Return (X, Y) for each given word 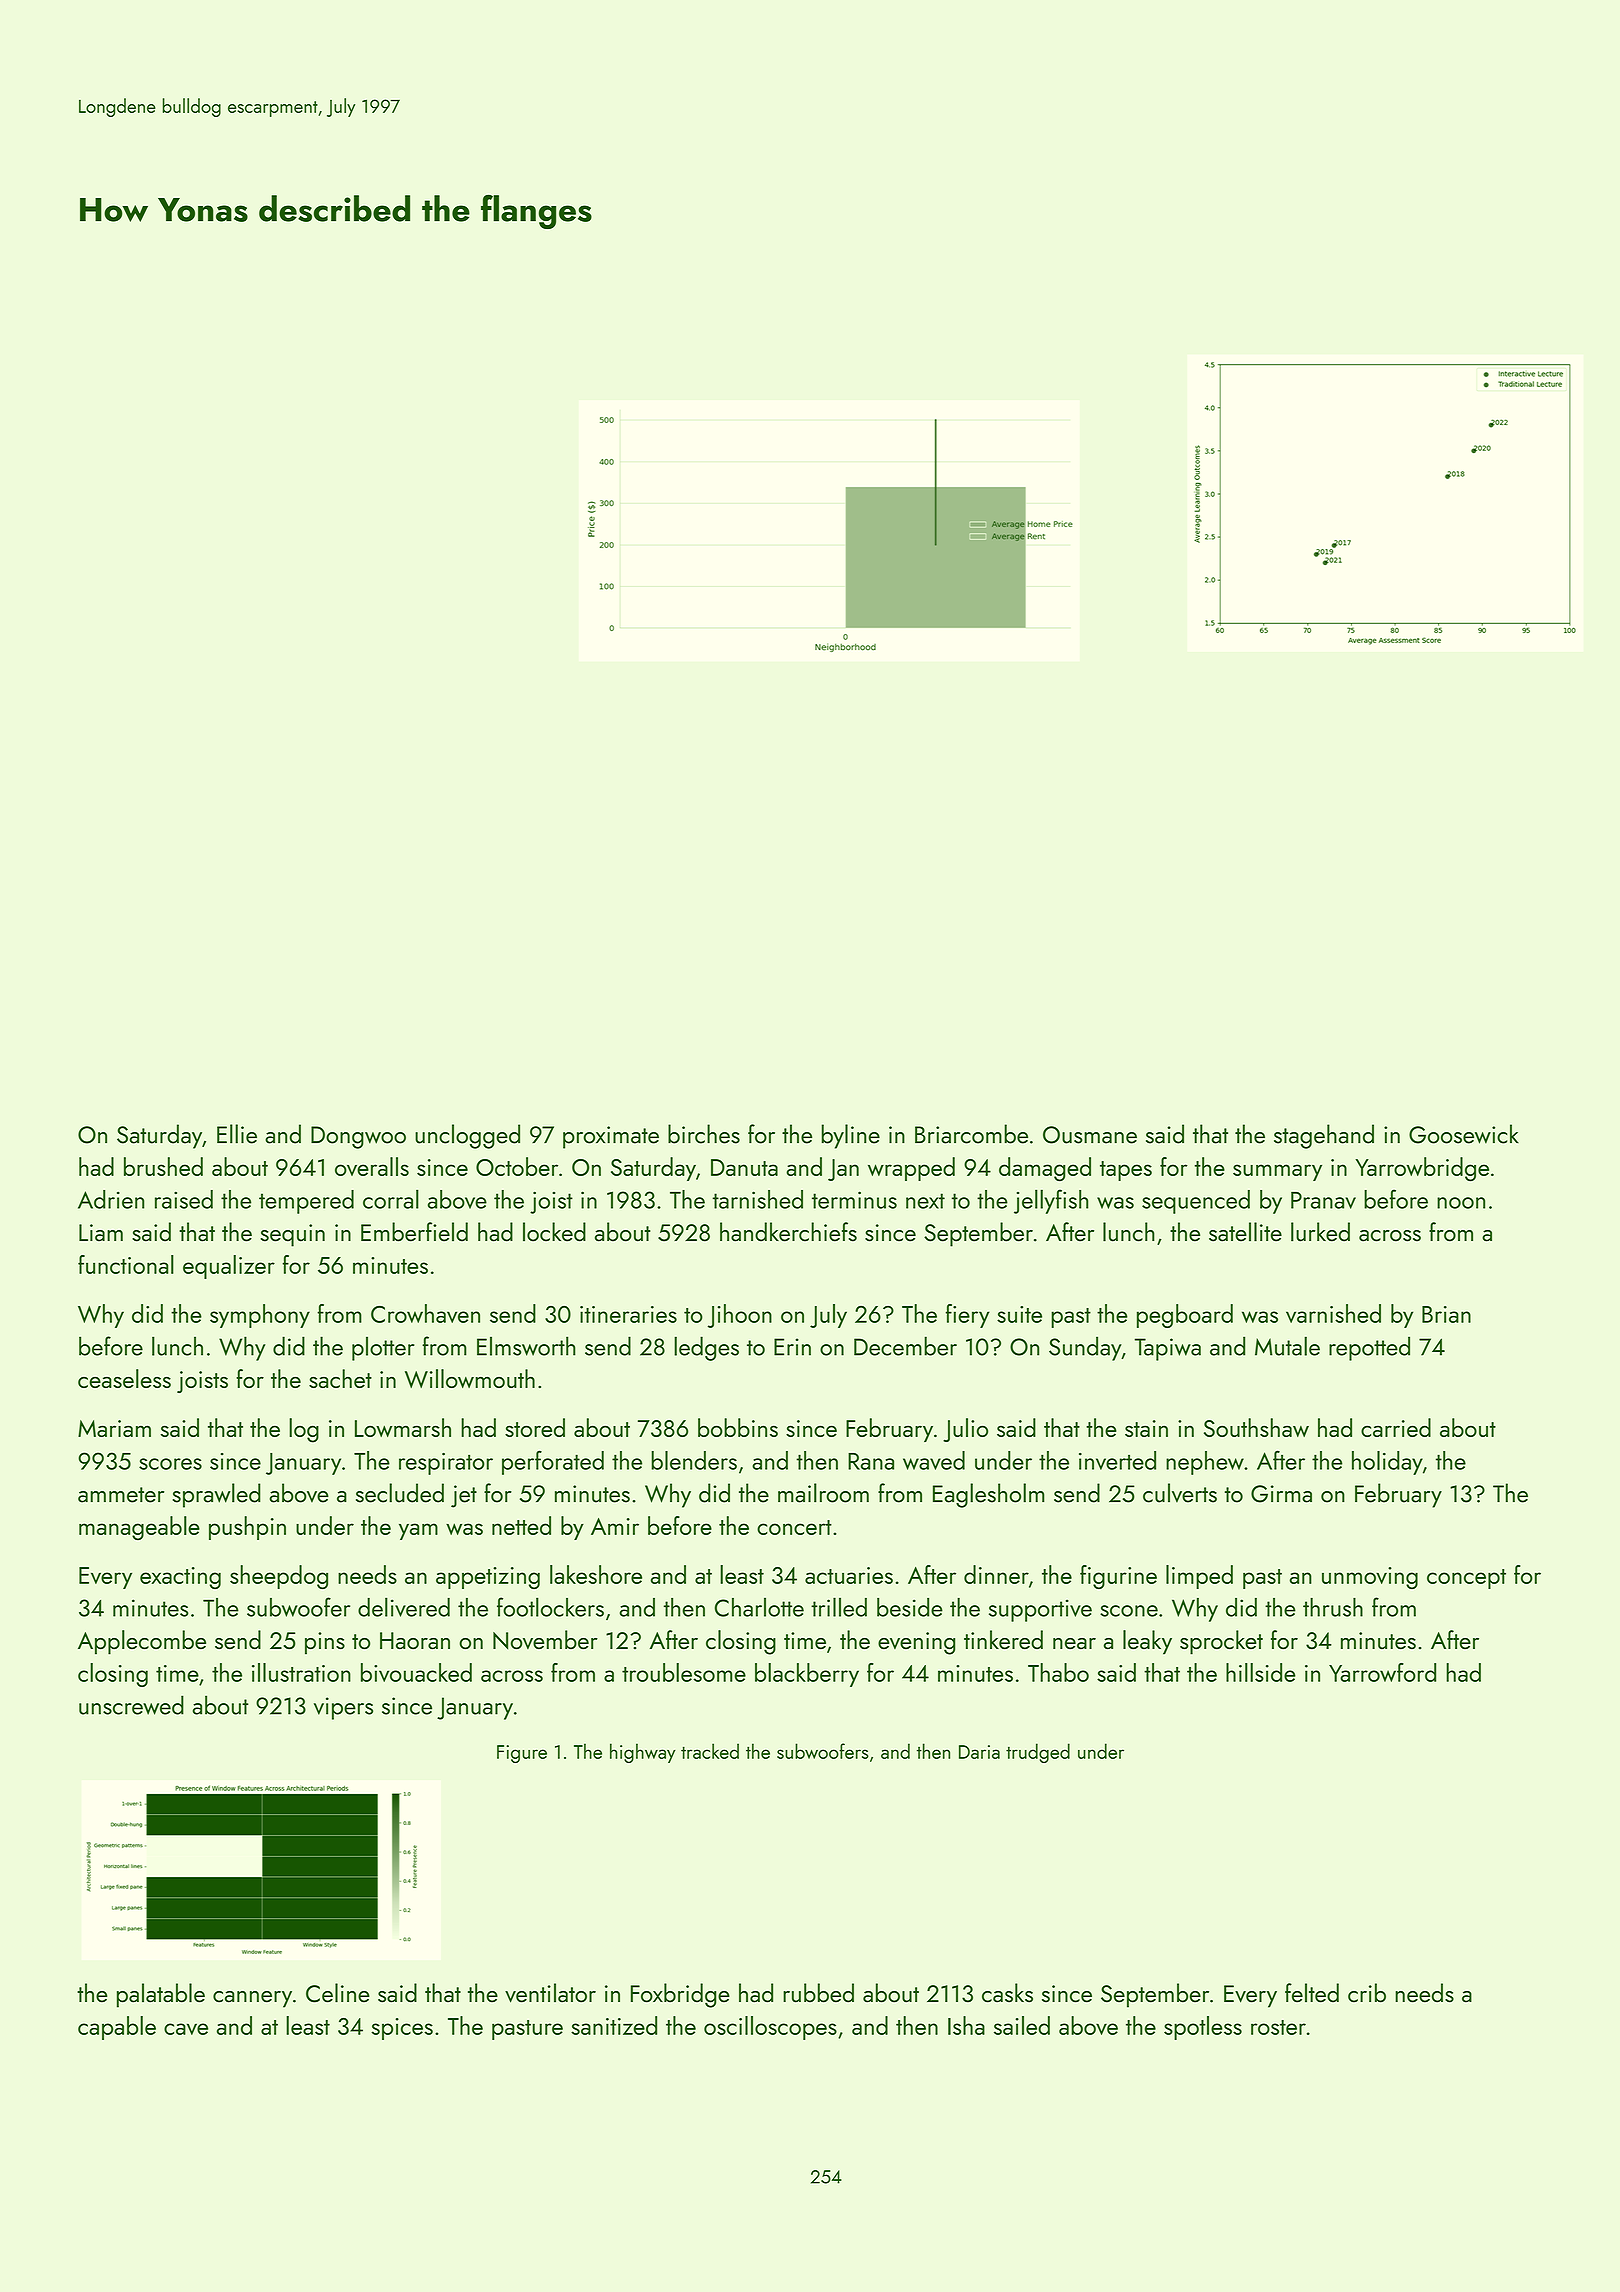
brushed (163, 1166)
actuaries (849, 1575)
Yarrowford (1382, 1672)
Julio (965, 1430)
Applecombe (142, 1642)
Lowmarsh (403, 1427)
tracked (710, 1751)
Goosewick (1464, 1134)
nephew (1205, 1463)
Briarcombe (971, 1134)
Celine (338, 1993)
